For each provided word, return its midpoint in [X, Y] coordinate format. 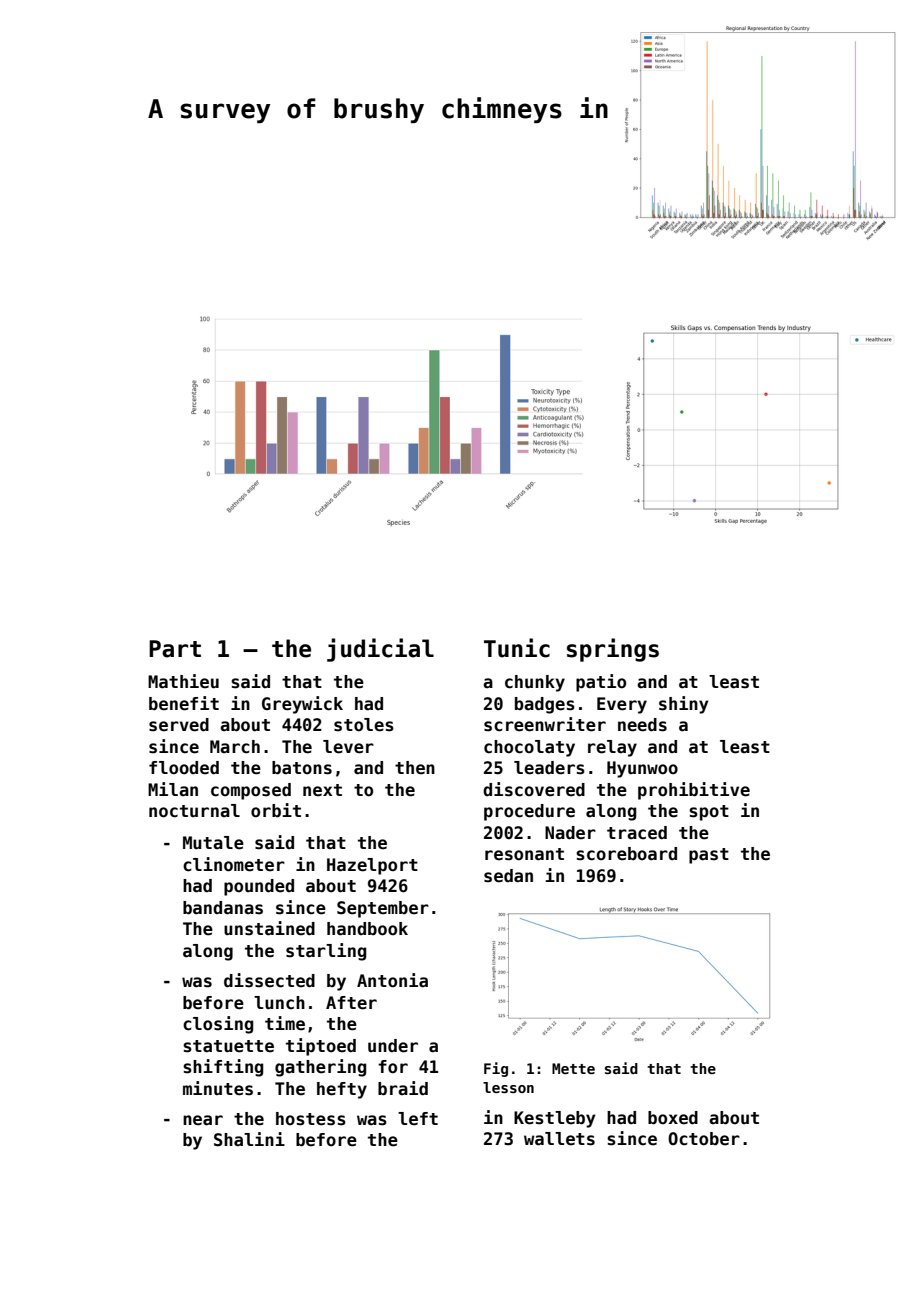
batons [302, 768]
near [203, 1120]
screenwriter [545, 724]
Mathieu [183, 681]
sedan [508, 876]
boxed [673, 1118]
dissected [269, 980]
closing [218, 1025]
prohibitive [694, 791]
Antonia [392, 980]
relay [612, 748]
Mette [573, 1068]
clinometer [234, 864]
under [393, 1046]
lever [348, 747]
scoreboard [626, 854]
